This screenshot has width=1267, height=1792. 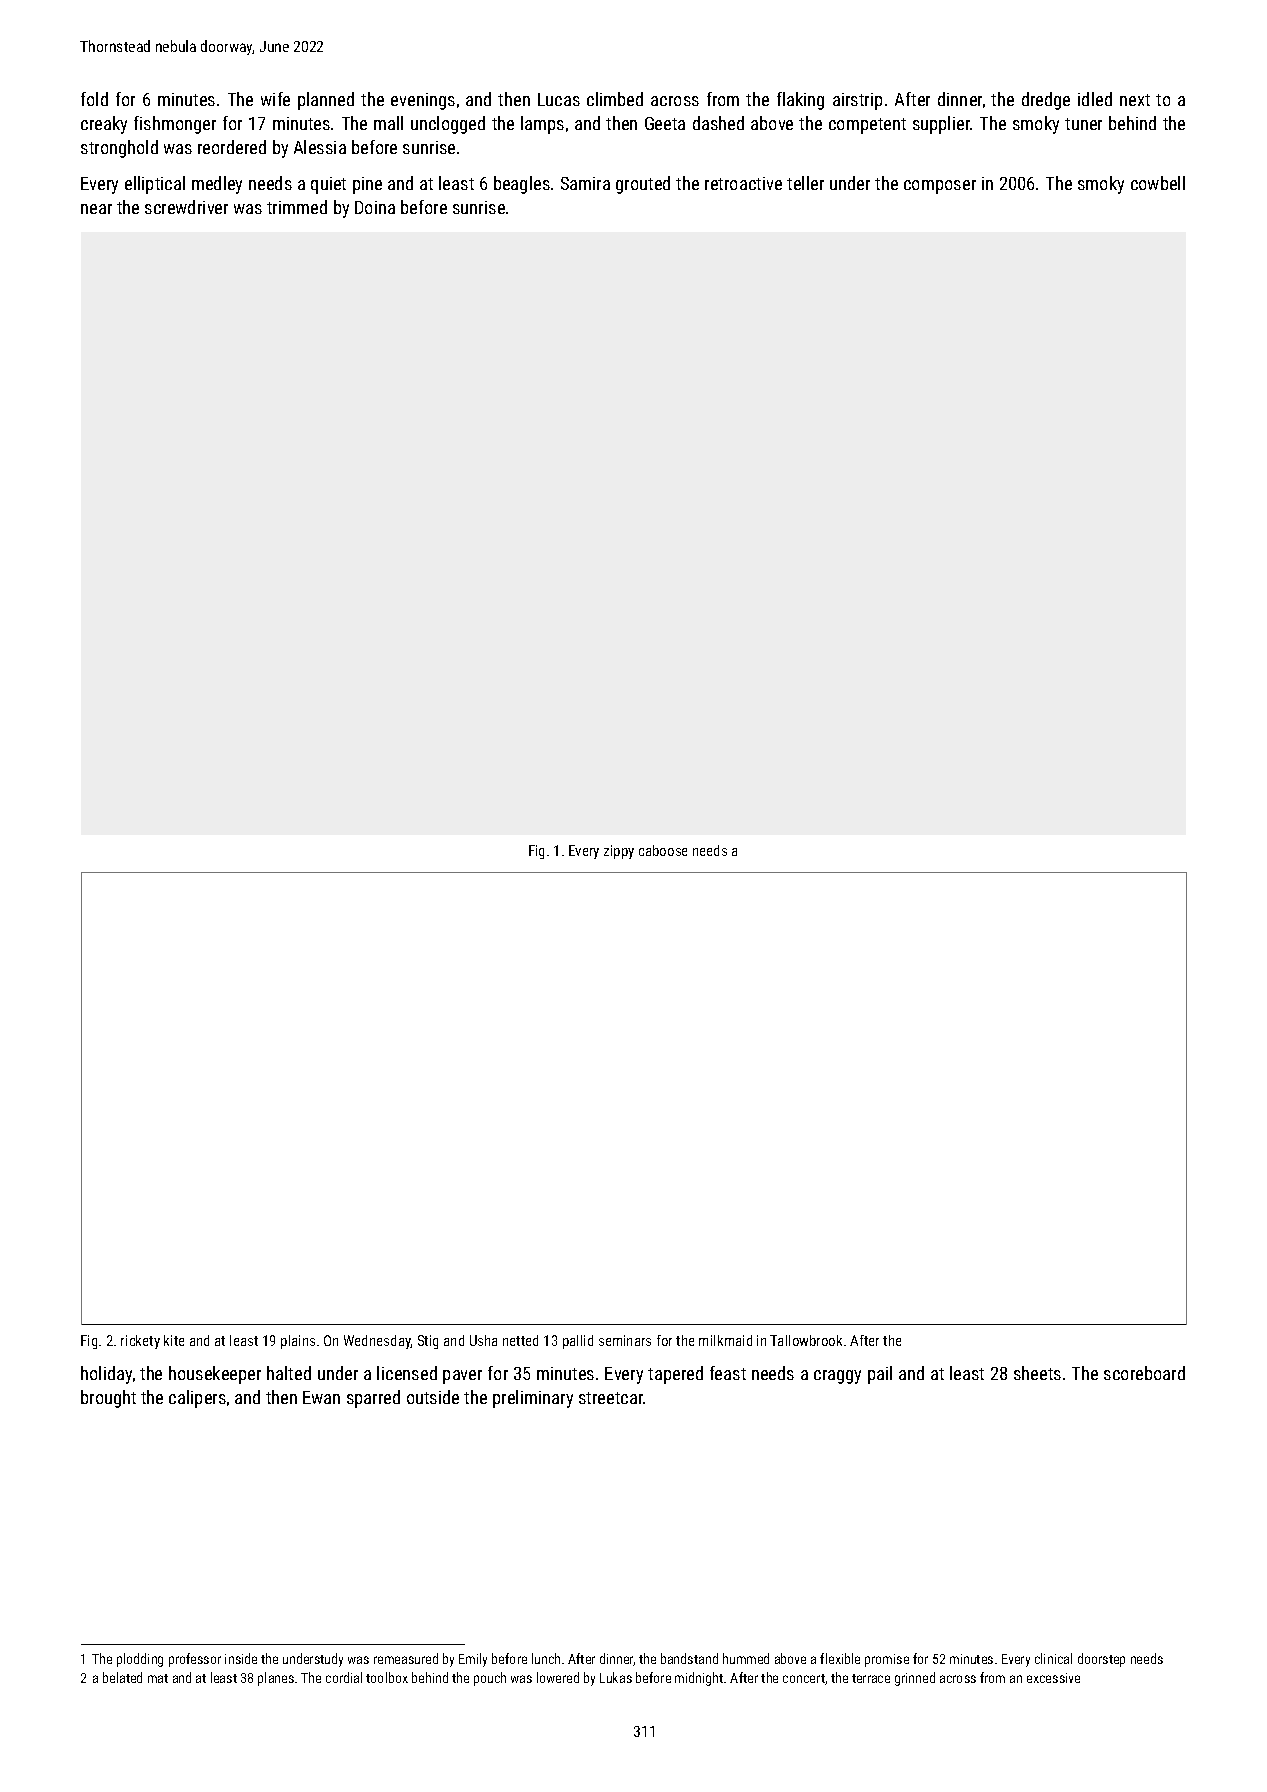 What do you see at coordinates (663, 850) in the screenshot?
I see `caboose` at bounding box center [663, 850].
